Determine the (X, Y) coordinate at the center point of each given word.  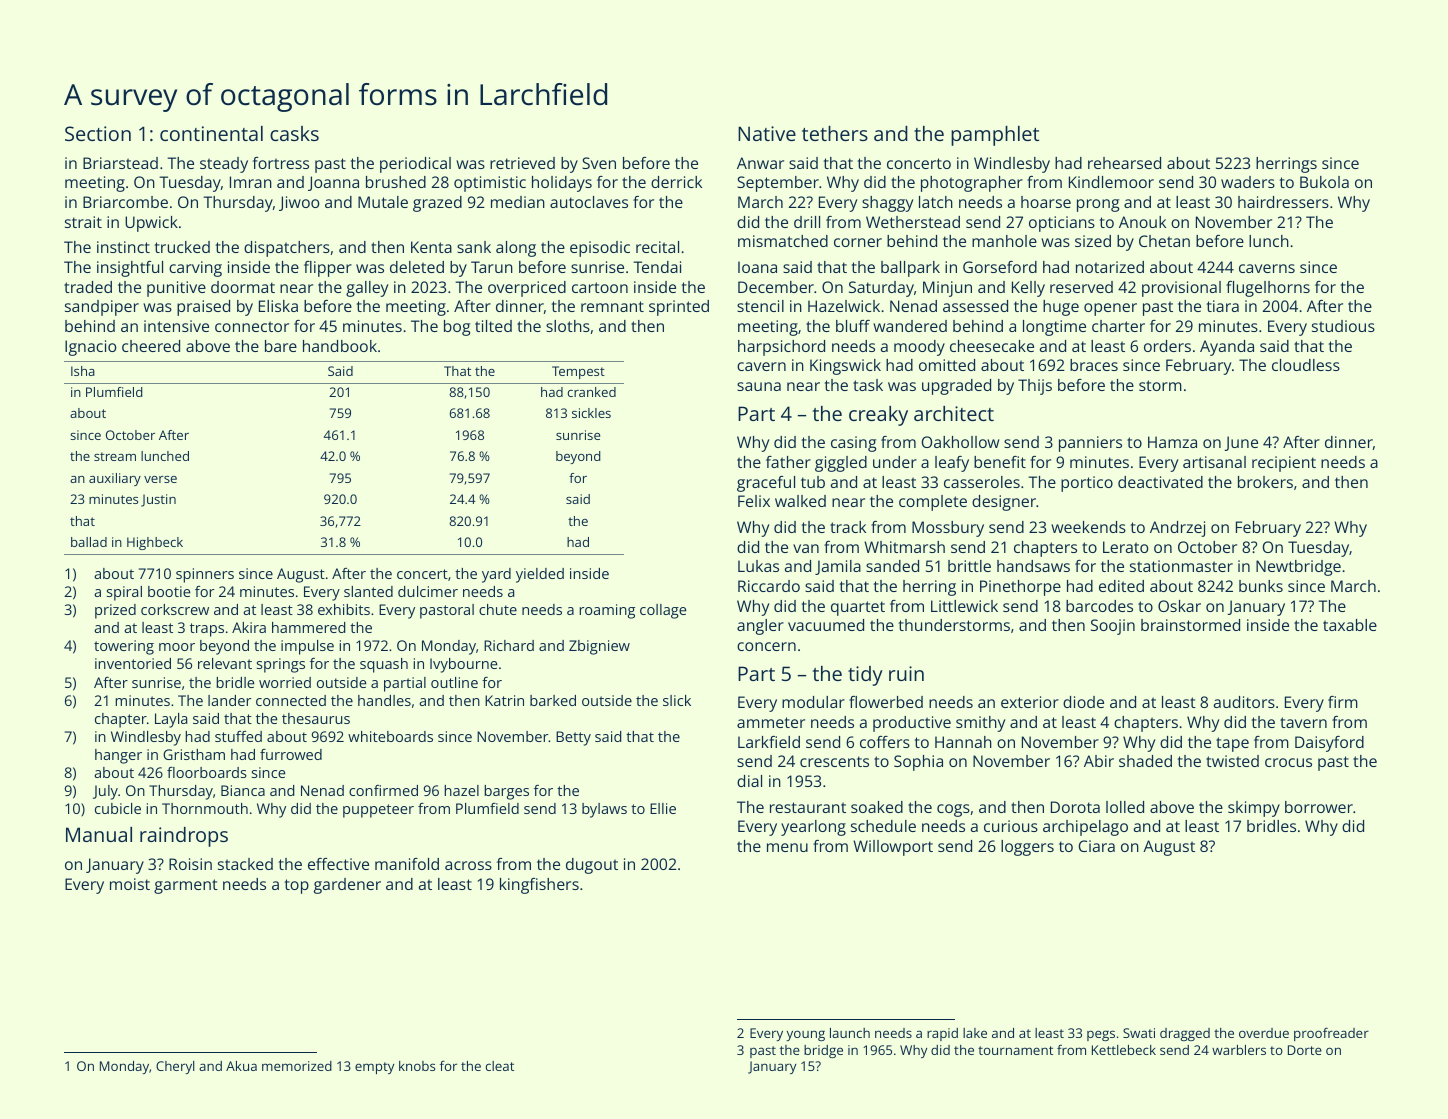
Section (98, 133)
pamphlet (995, 136)
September (778, 184)
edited (1121, 586)
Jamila (838, 567)
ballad (89, 542)
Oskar (1179, 606)
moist (130, 884)
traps (207, 630)
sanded (892, 566)
